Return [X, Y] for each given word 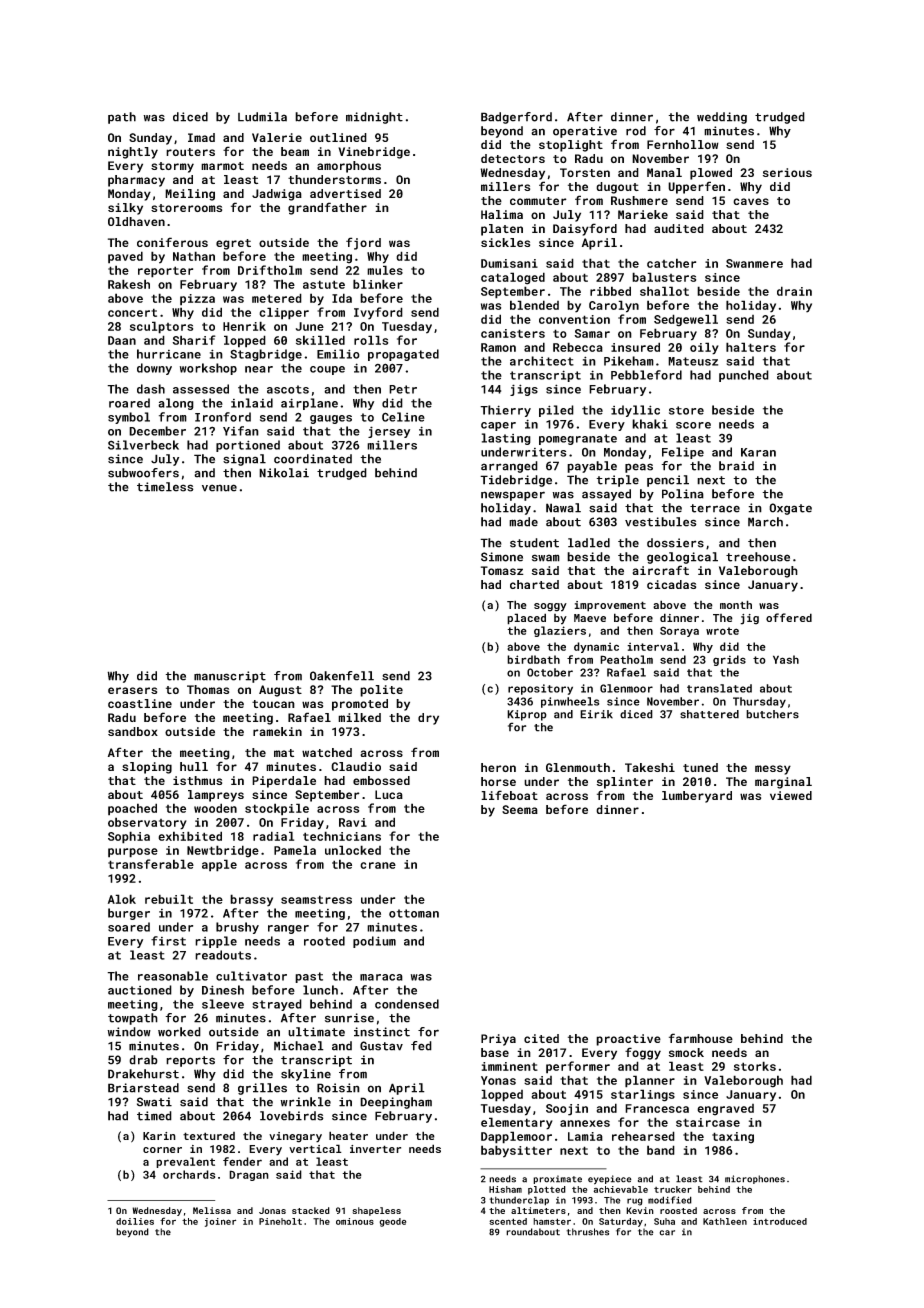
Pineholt [280, 1221]
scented [508, 1221]
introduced [780, 1221]
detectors [513, 158]
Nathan [194, 256]
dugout [617, 188]
